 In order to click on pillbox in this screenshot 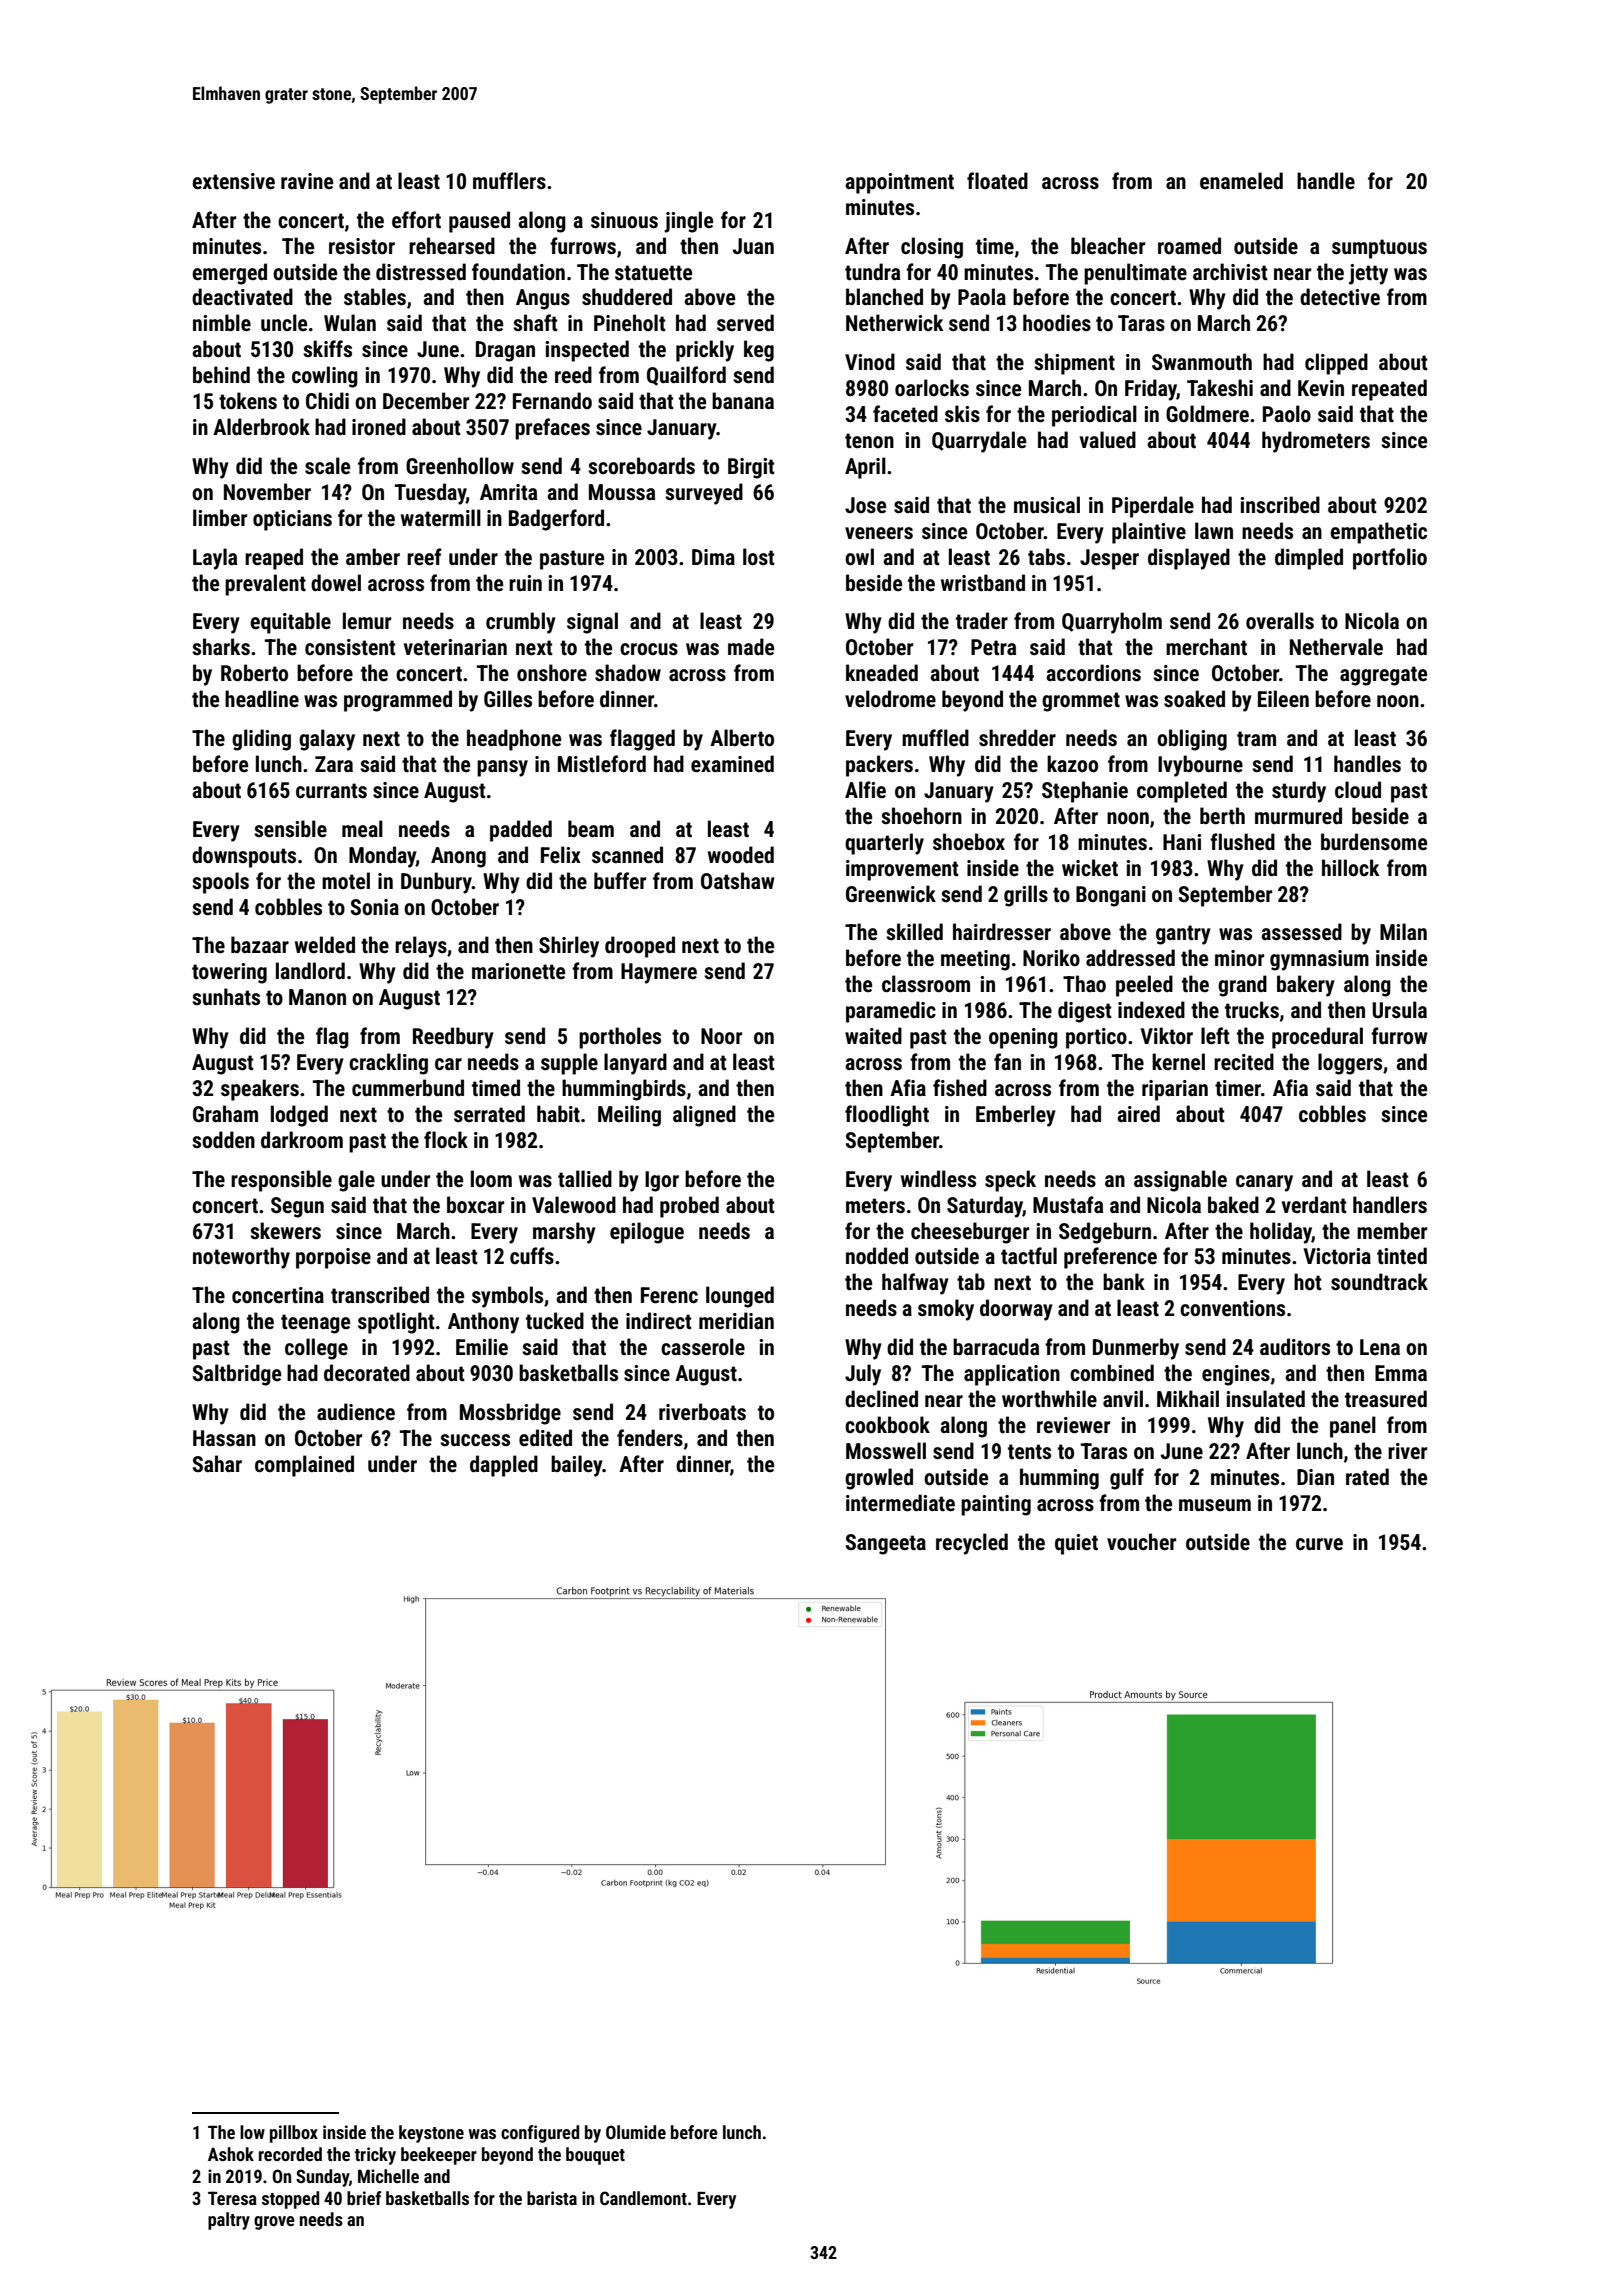, I will do `click(294, 2134)`.
